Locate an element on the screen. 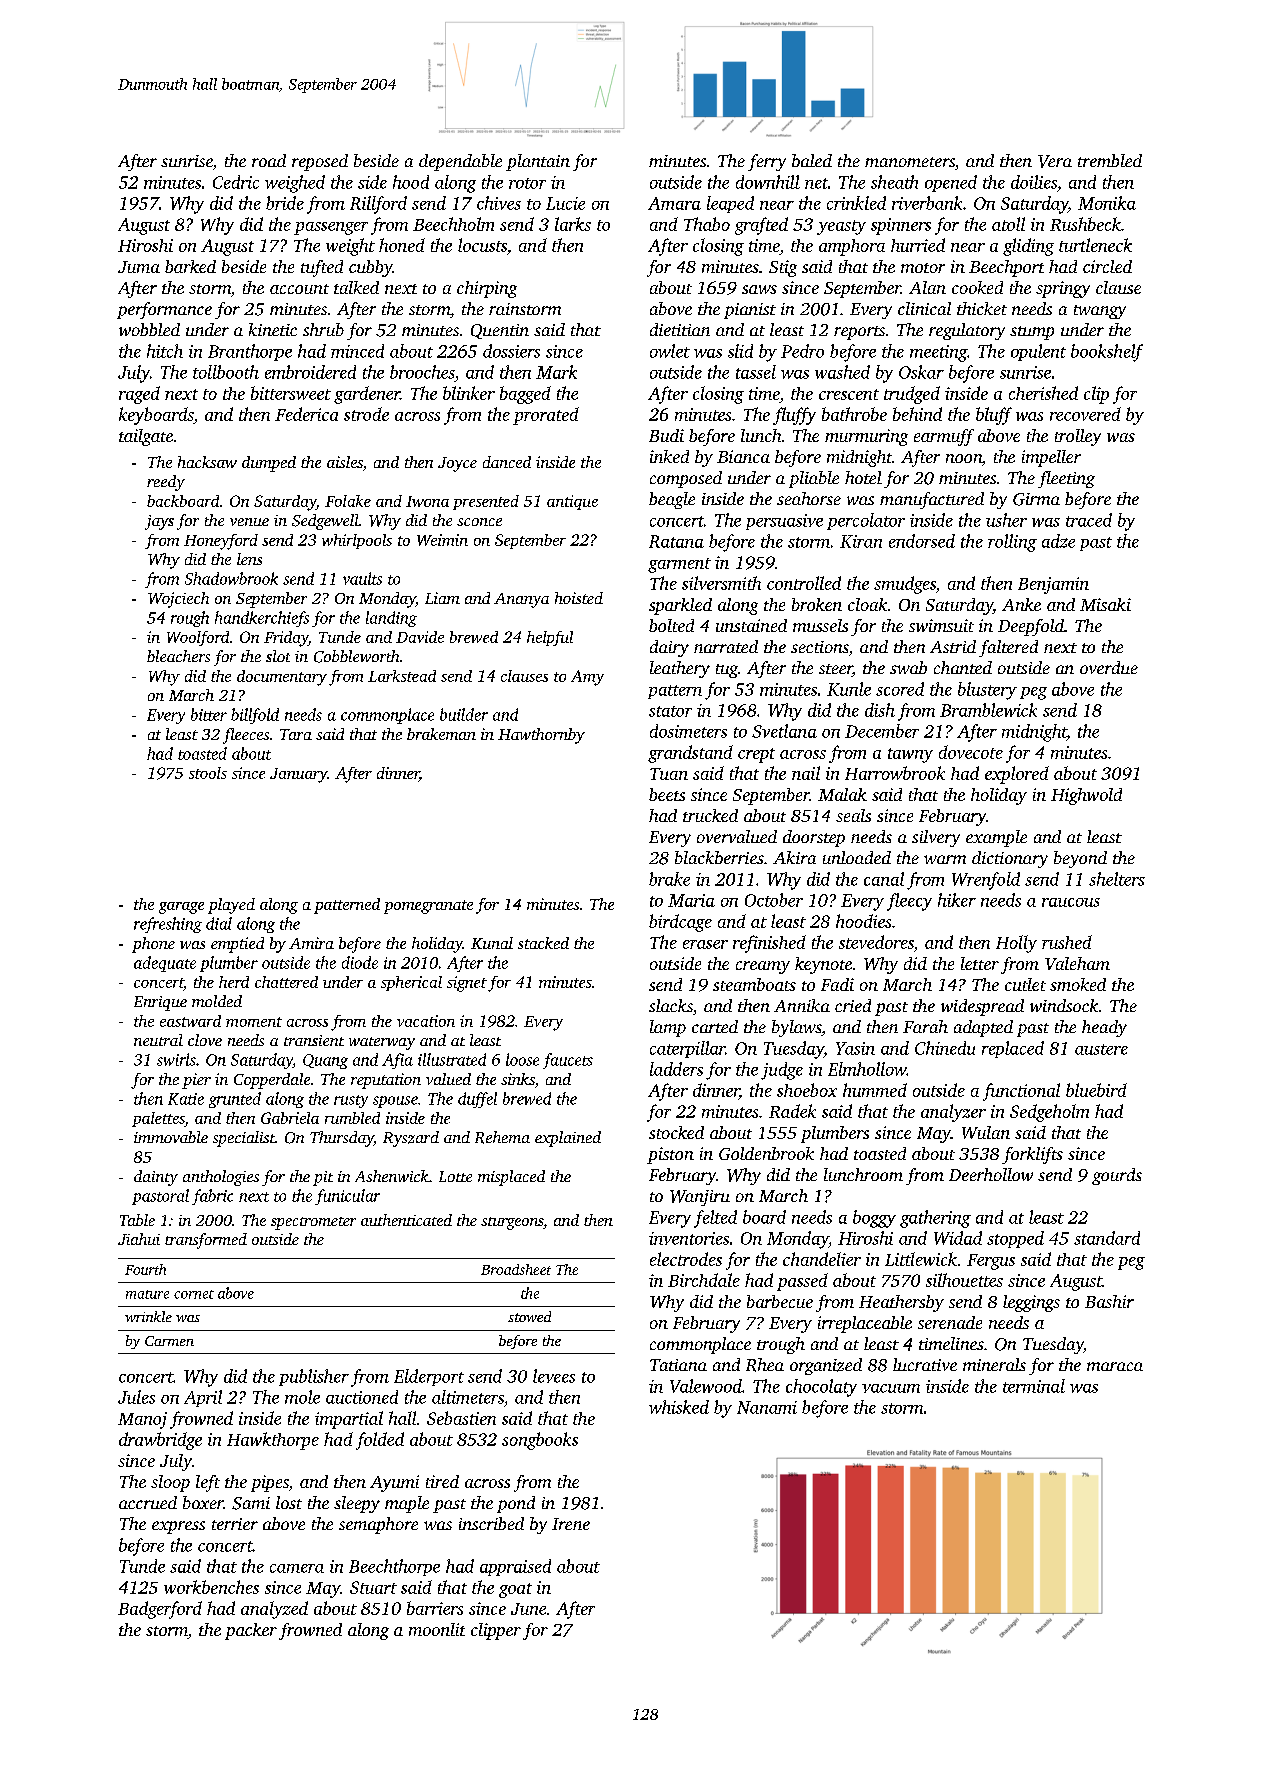  tollbooth is located at coordinates (226, 372).
